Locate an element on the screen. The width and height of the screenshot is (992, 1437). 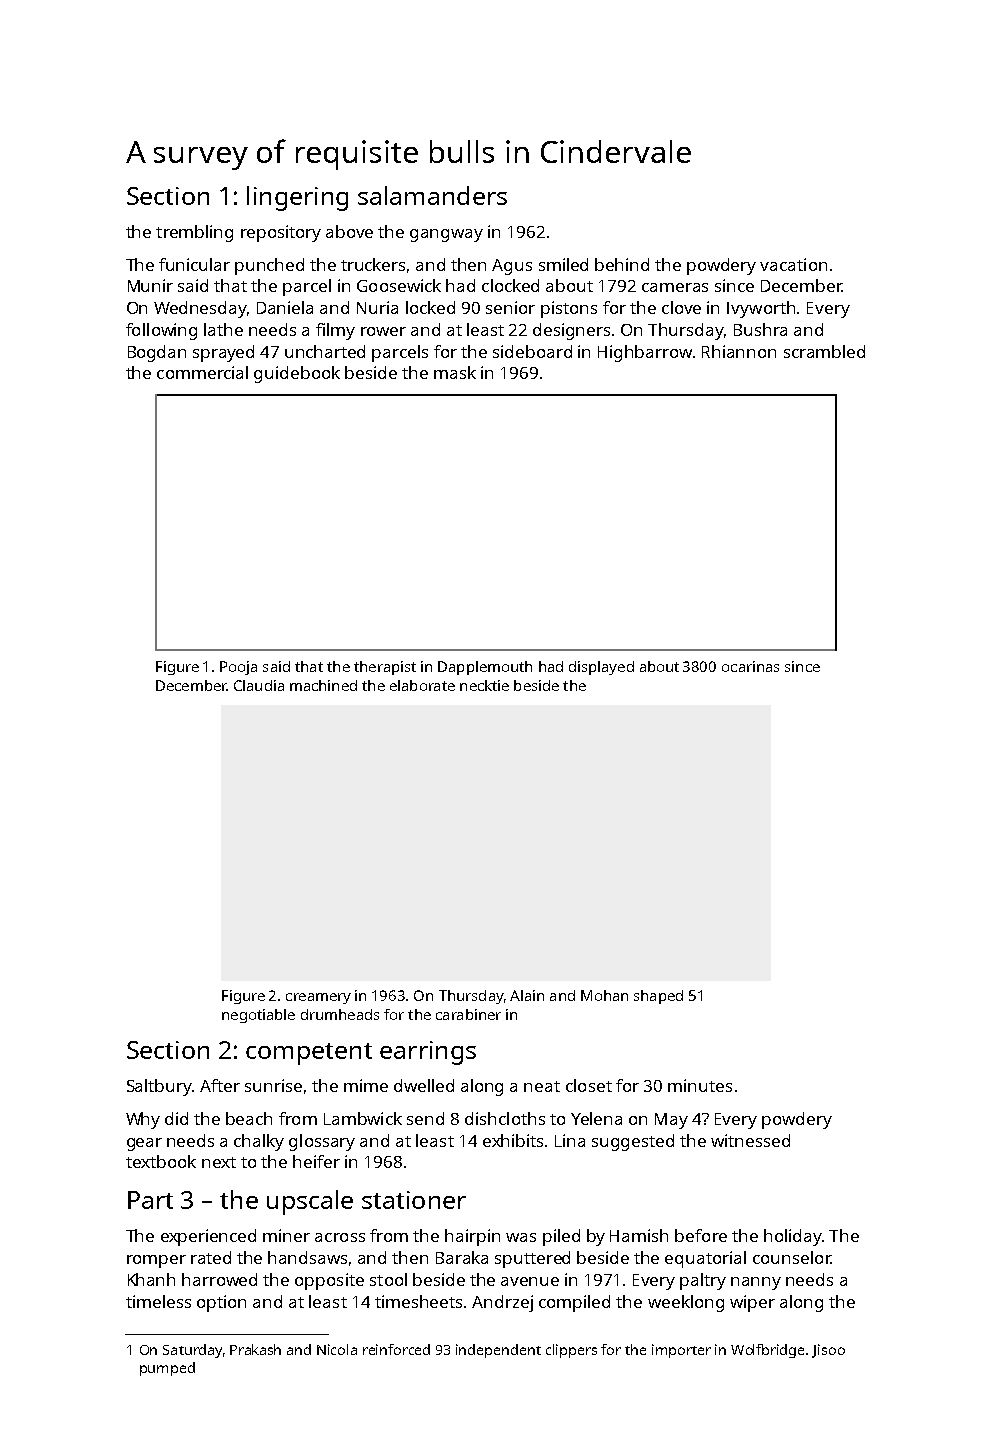
sunrise is located at coordinates (273, 1085).
